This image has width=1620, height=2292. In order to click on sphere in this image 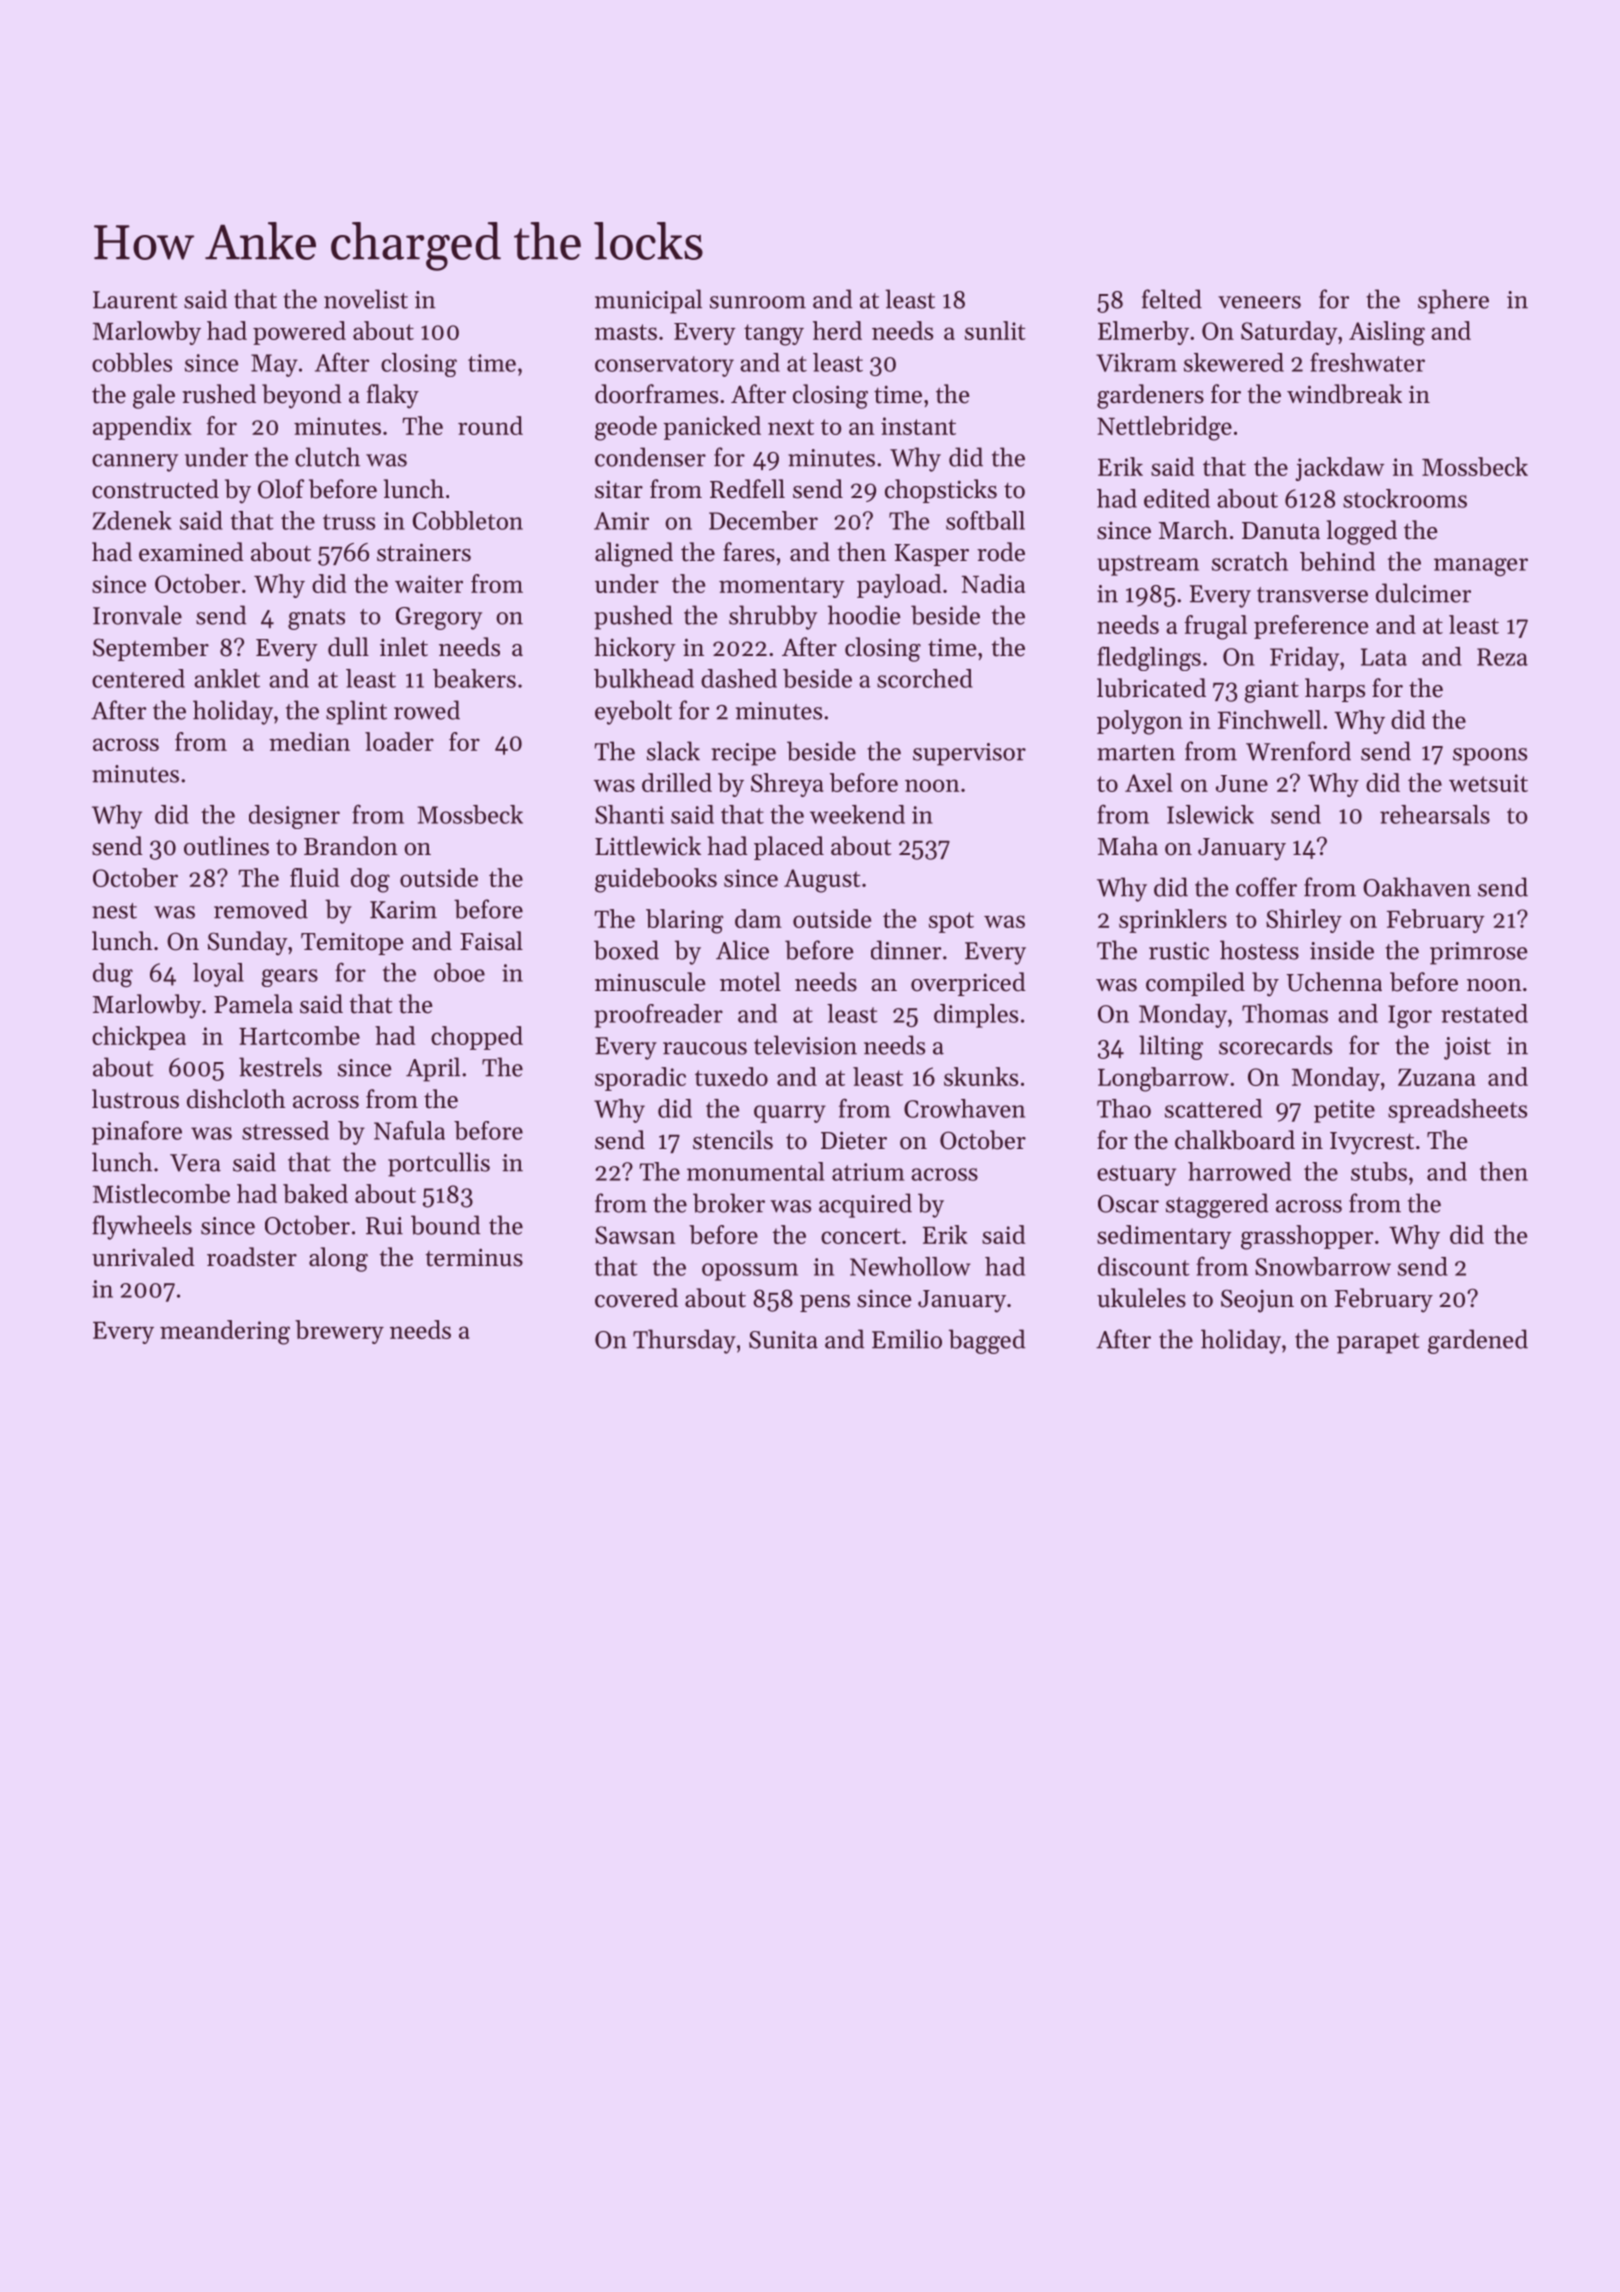, I will do `click(1453, 301)`.
